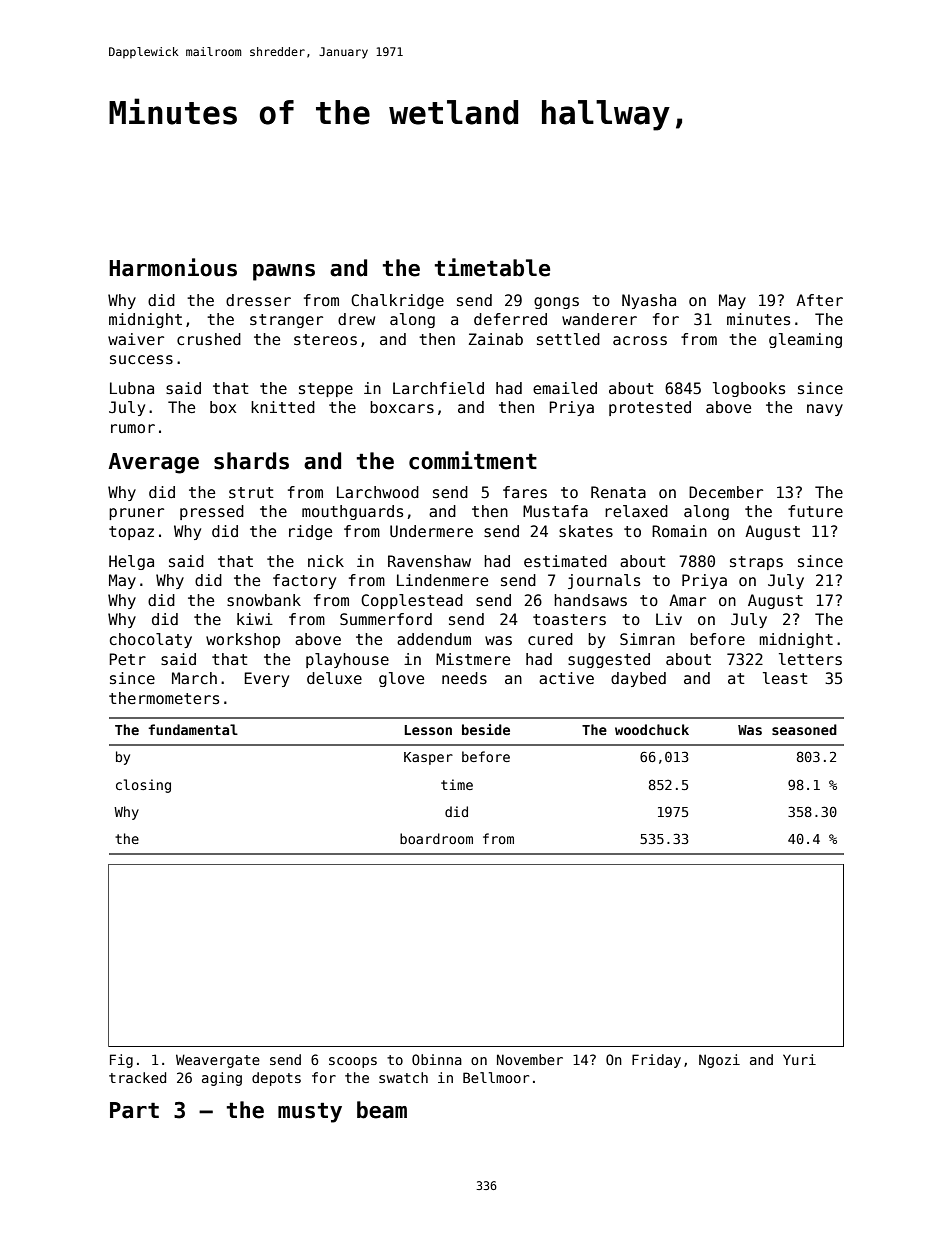  I want to click on Lindenmere, so click(442, 580).
